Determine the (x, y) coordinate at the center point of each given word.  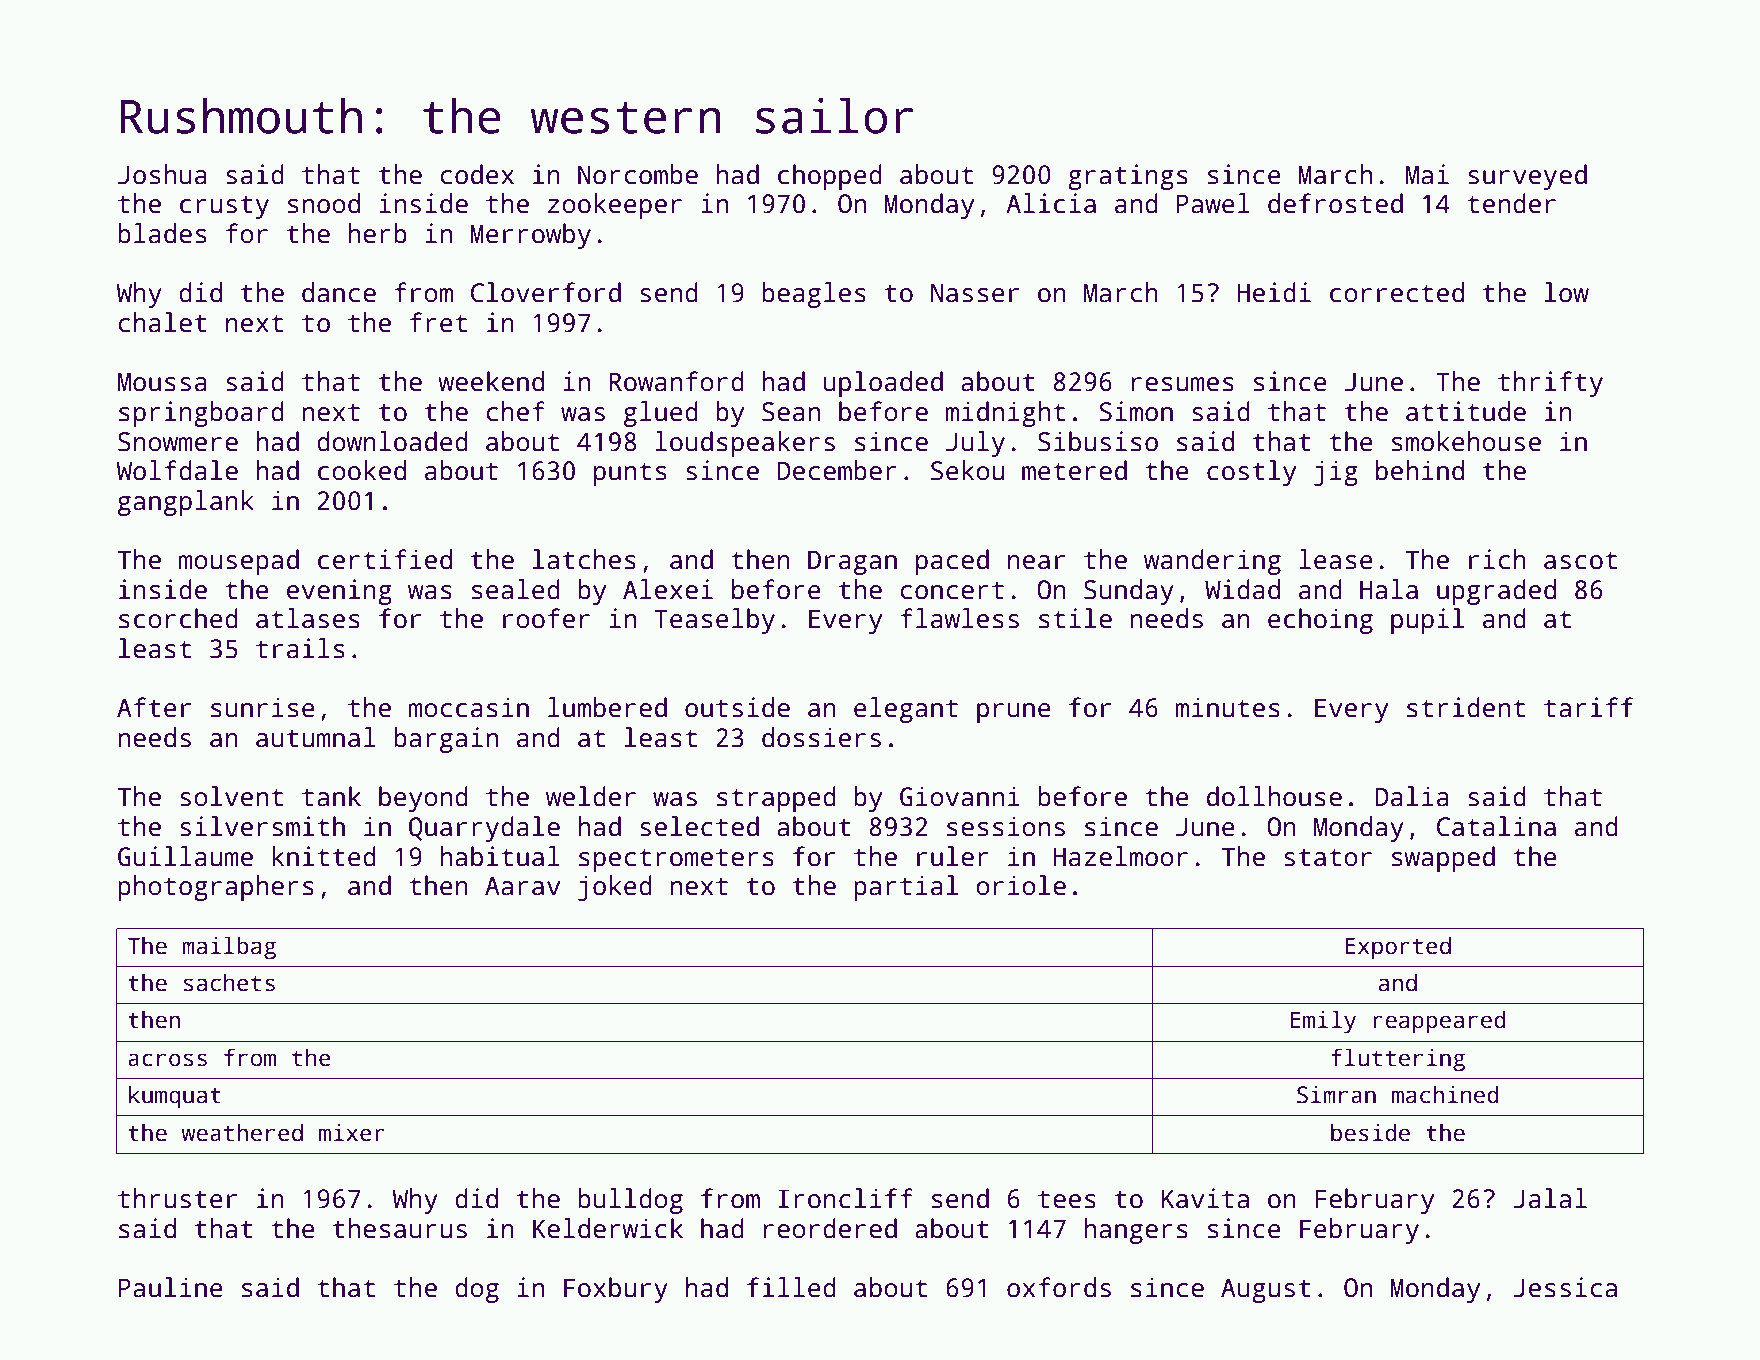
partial (906, 888)
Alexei (668, 589)
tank (331, 796)
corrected (1397, 292)
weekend (491, 381)
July (975, 444)
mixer (352, 1132)
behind (1420, 470)
